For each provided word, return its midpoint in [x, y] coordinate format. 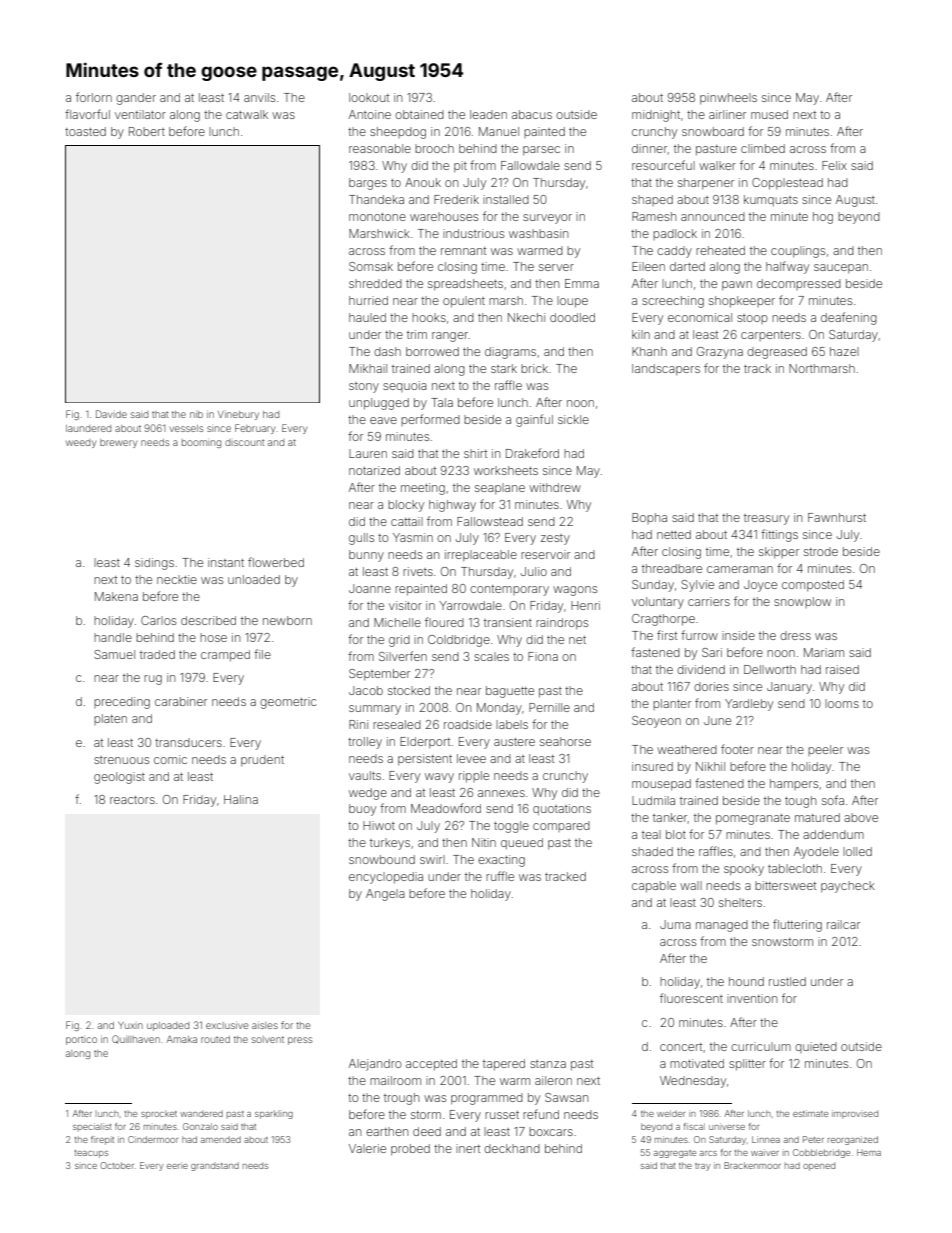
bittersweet [785, 885]
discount [244, 442]
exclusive [227, 1025]
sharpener [706, 184]
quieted [816, 1047]
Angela [385, 895]
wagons [575, 591]
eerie [177, 1165]
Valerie [367, 1148]
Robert [147, 131]
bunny [366, 556]
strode [821, 551]
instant [226, 562]
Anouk [423, 182]
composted [813, 586]
